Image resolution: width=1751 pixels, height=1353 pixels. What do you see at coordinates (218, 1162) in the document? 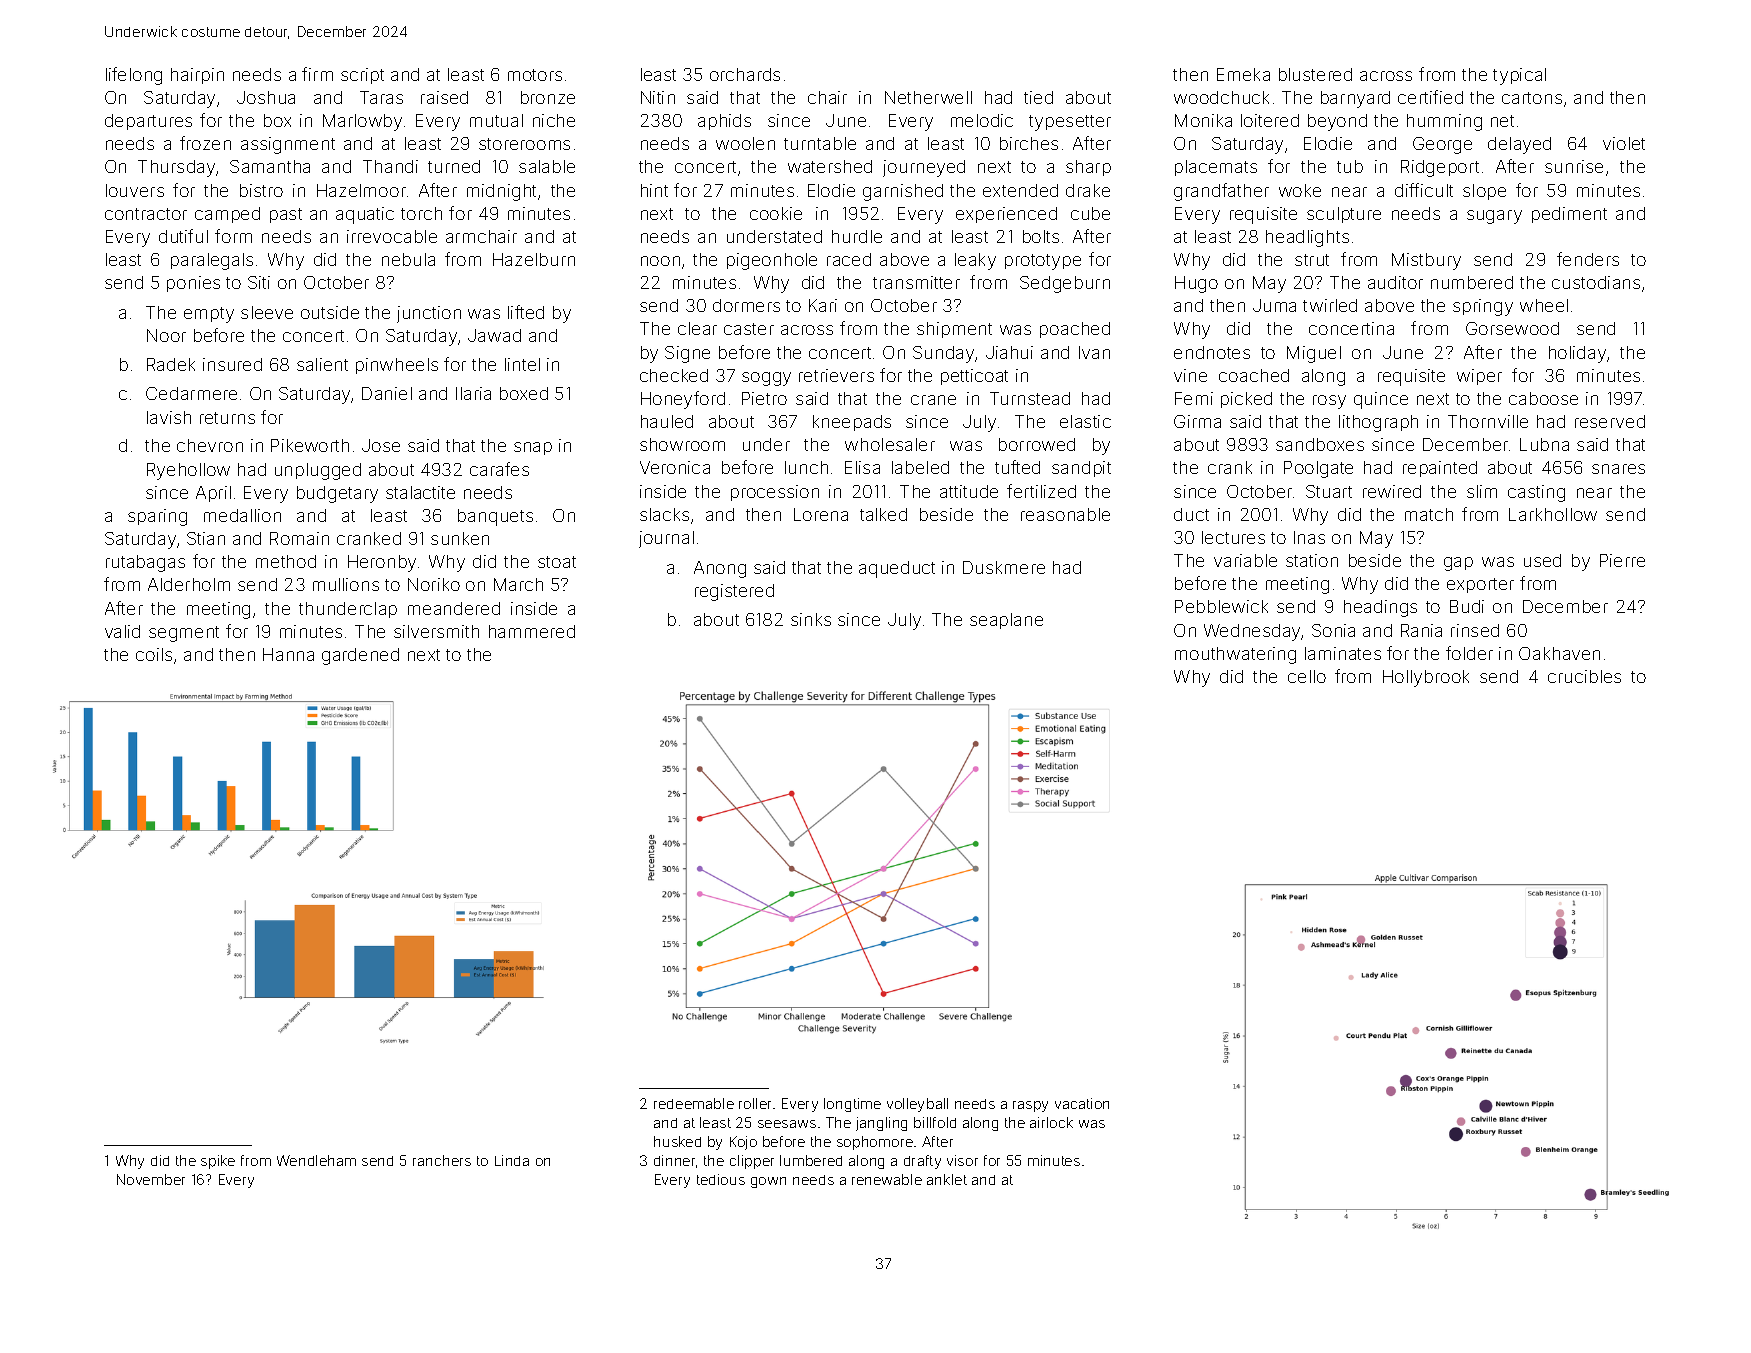
I see `spike` at bounding box center [218, 1162].
